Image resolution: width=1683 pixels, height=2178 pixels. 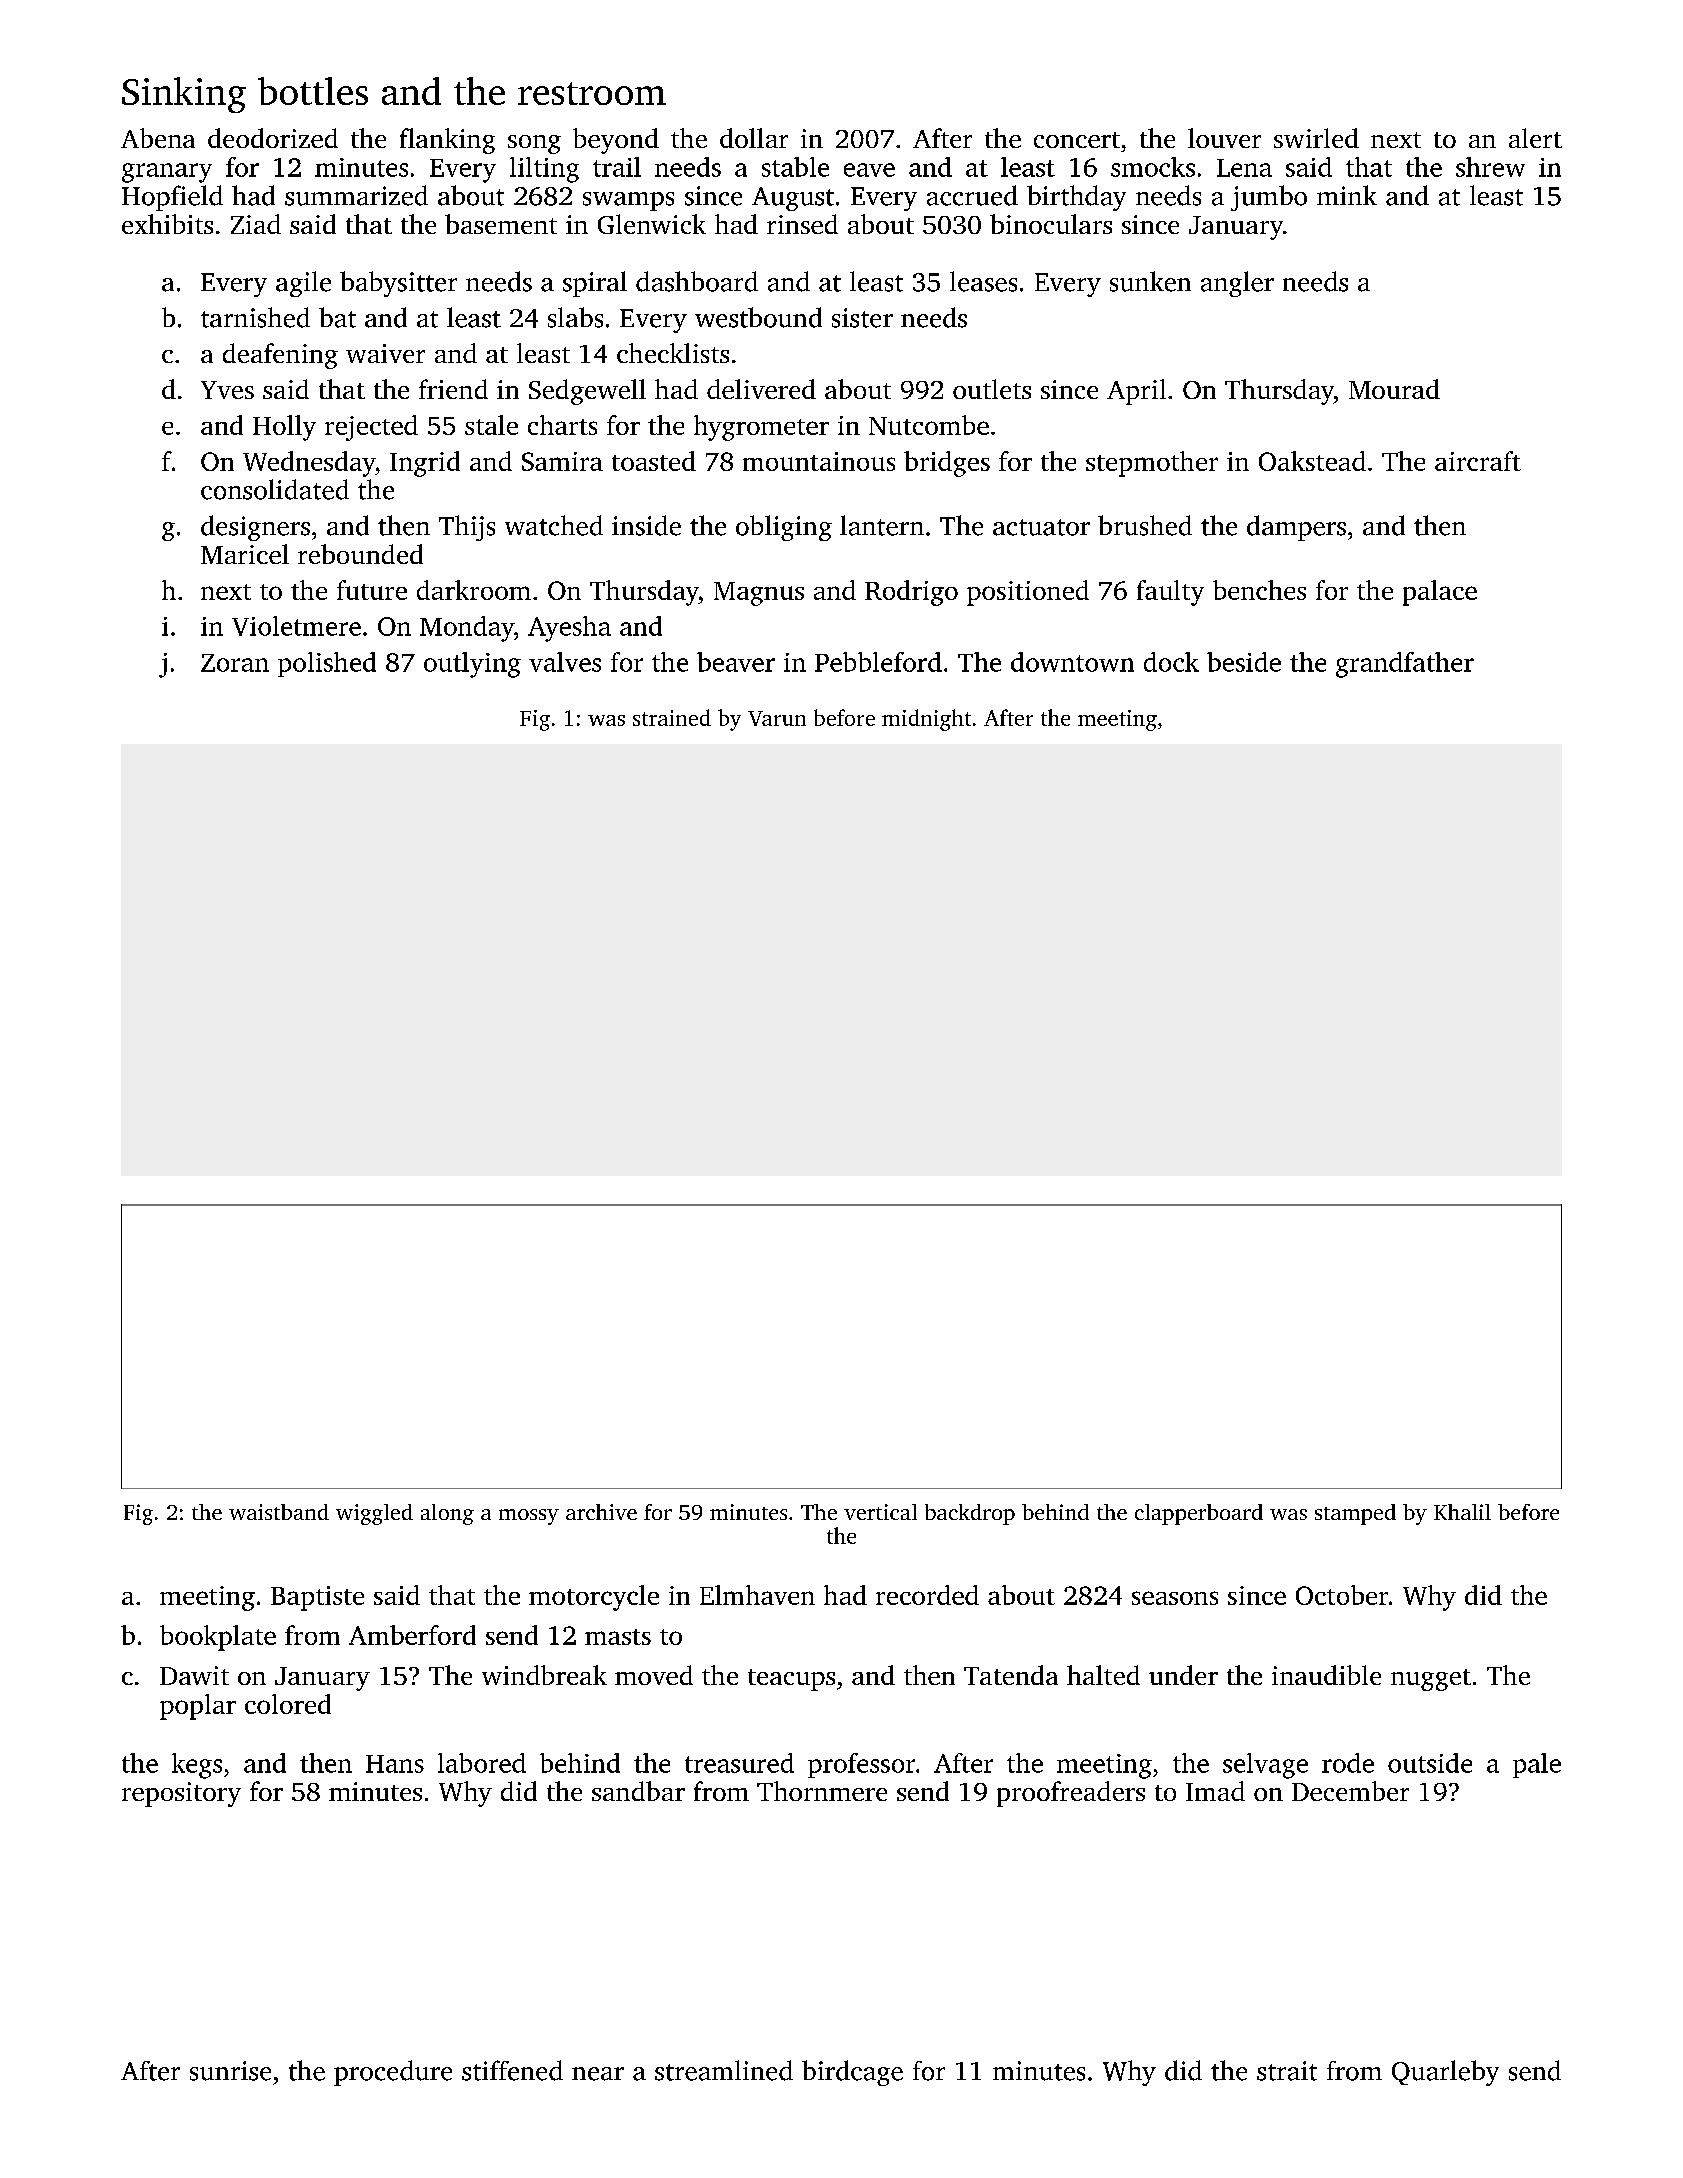 What do you see at coordinates (327, 664) in the image?
I see `polished` at bounding box center [327, 664].
